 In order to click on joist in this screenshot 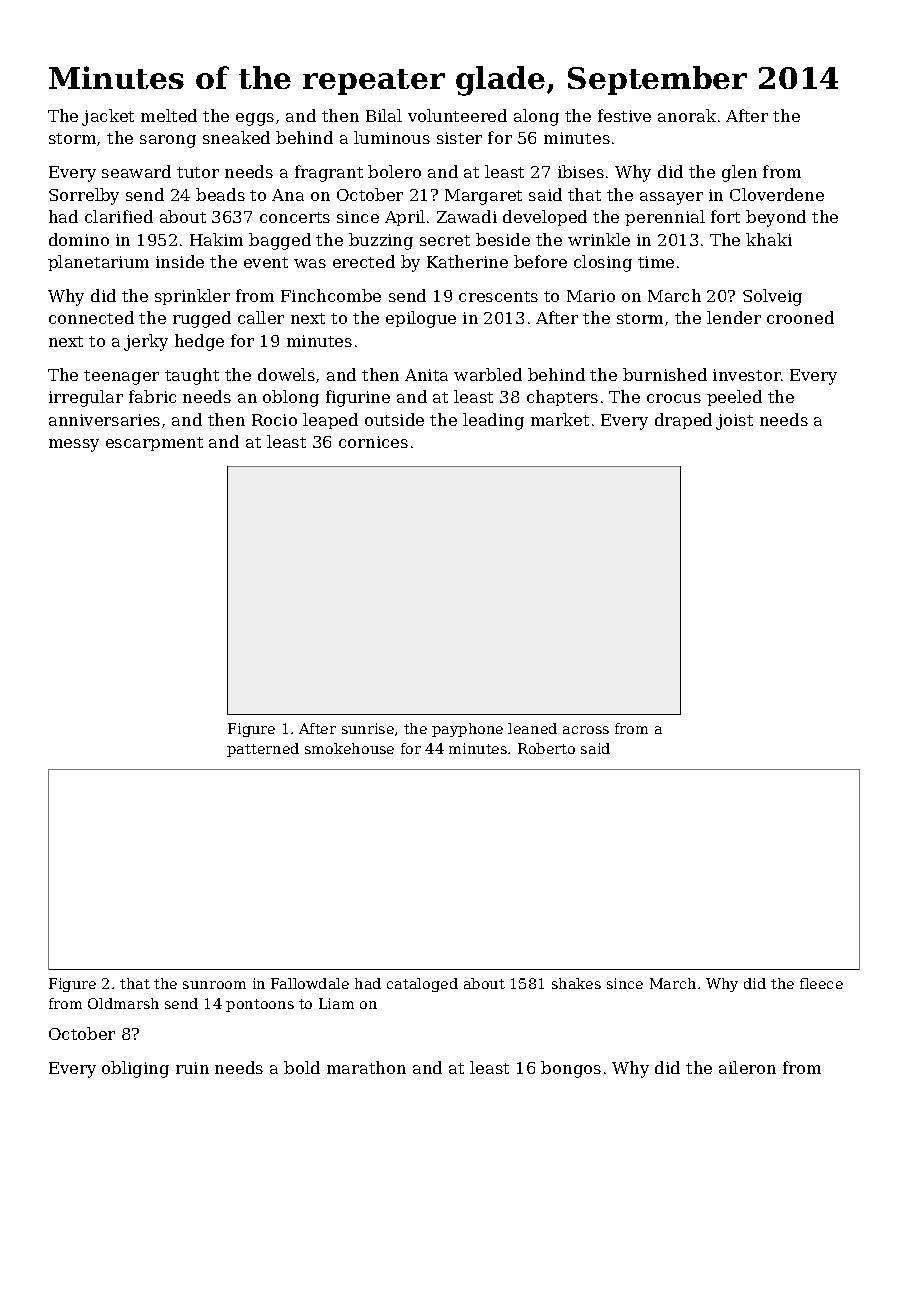, I will do `click(734, 422)`.
